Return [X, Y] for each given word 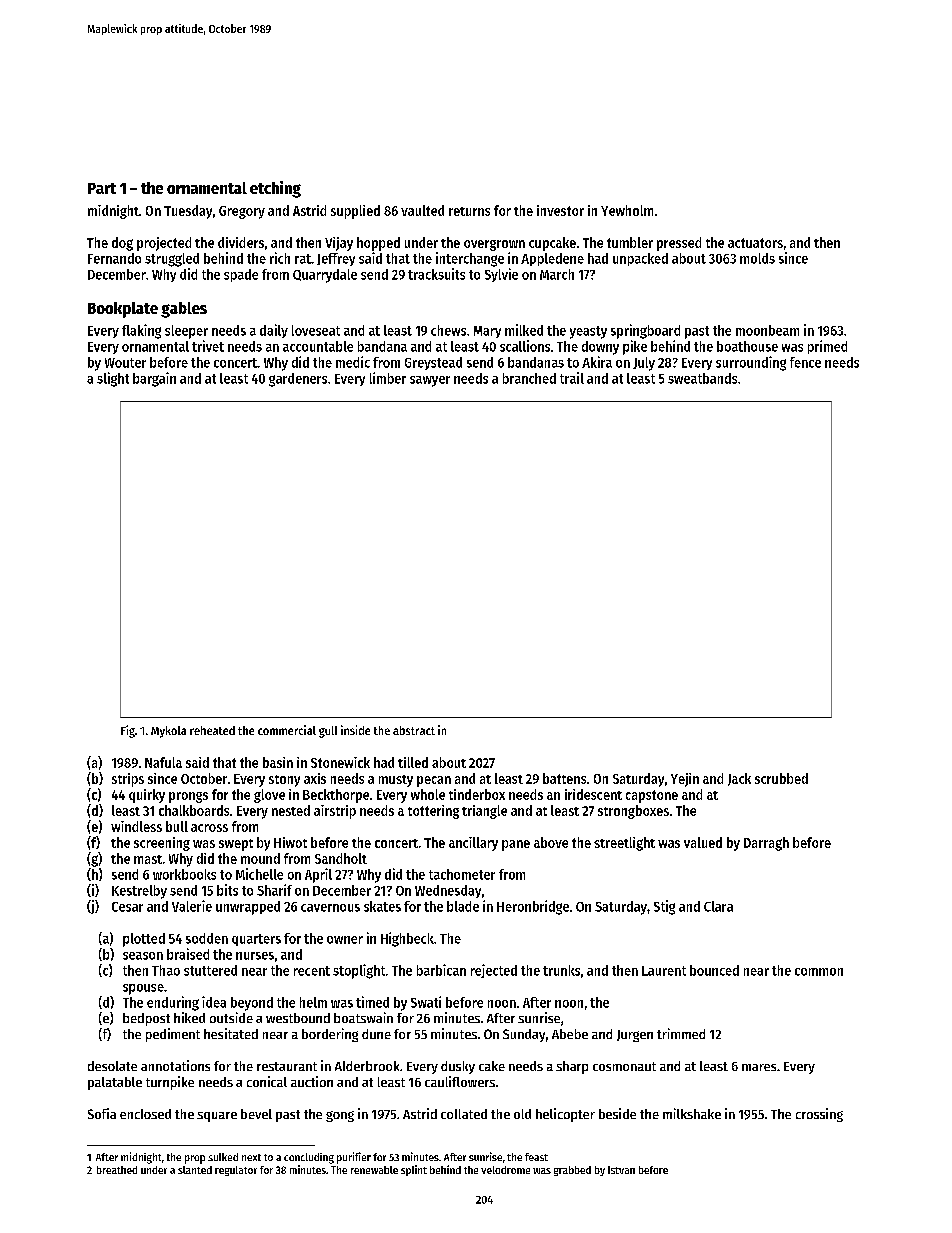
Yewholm [627, 210]
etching [275, 189]
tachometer [462, 874]
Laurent [664, 971]
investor [560, 210]
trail [572, 378]
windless [136, 826]
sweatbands [702, 378]
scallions [525, 346]
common [819, 972]
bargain [154, 379]
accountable [318, 346]
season [143, 956]
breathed [117, 1170]
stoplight [359, 971]
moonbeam [767, 330]
